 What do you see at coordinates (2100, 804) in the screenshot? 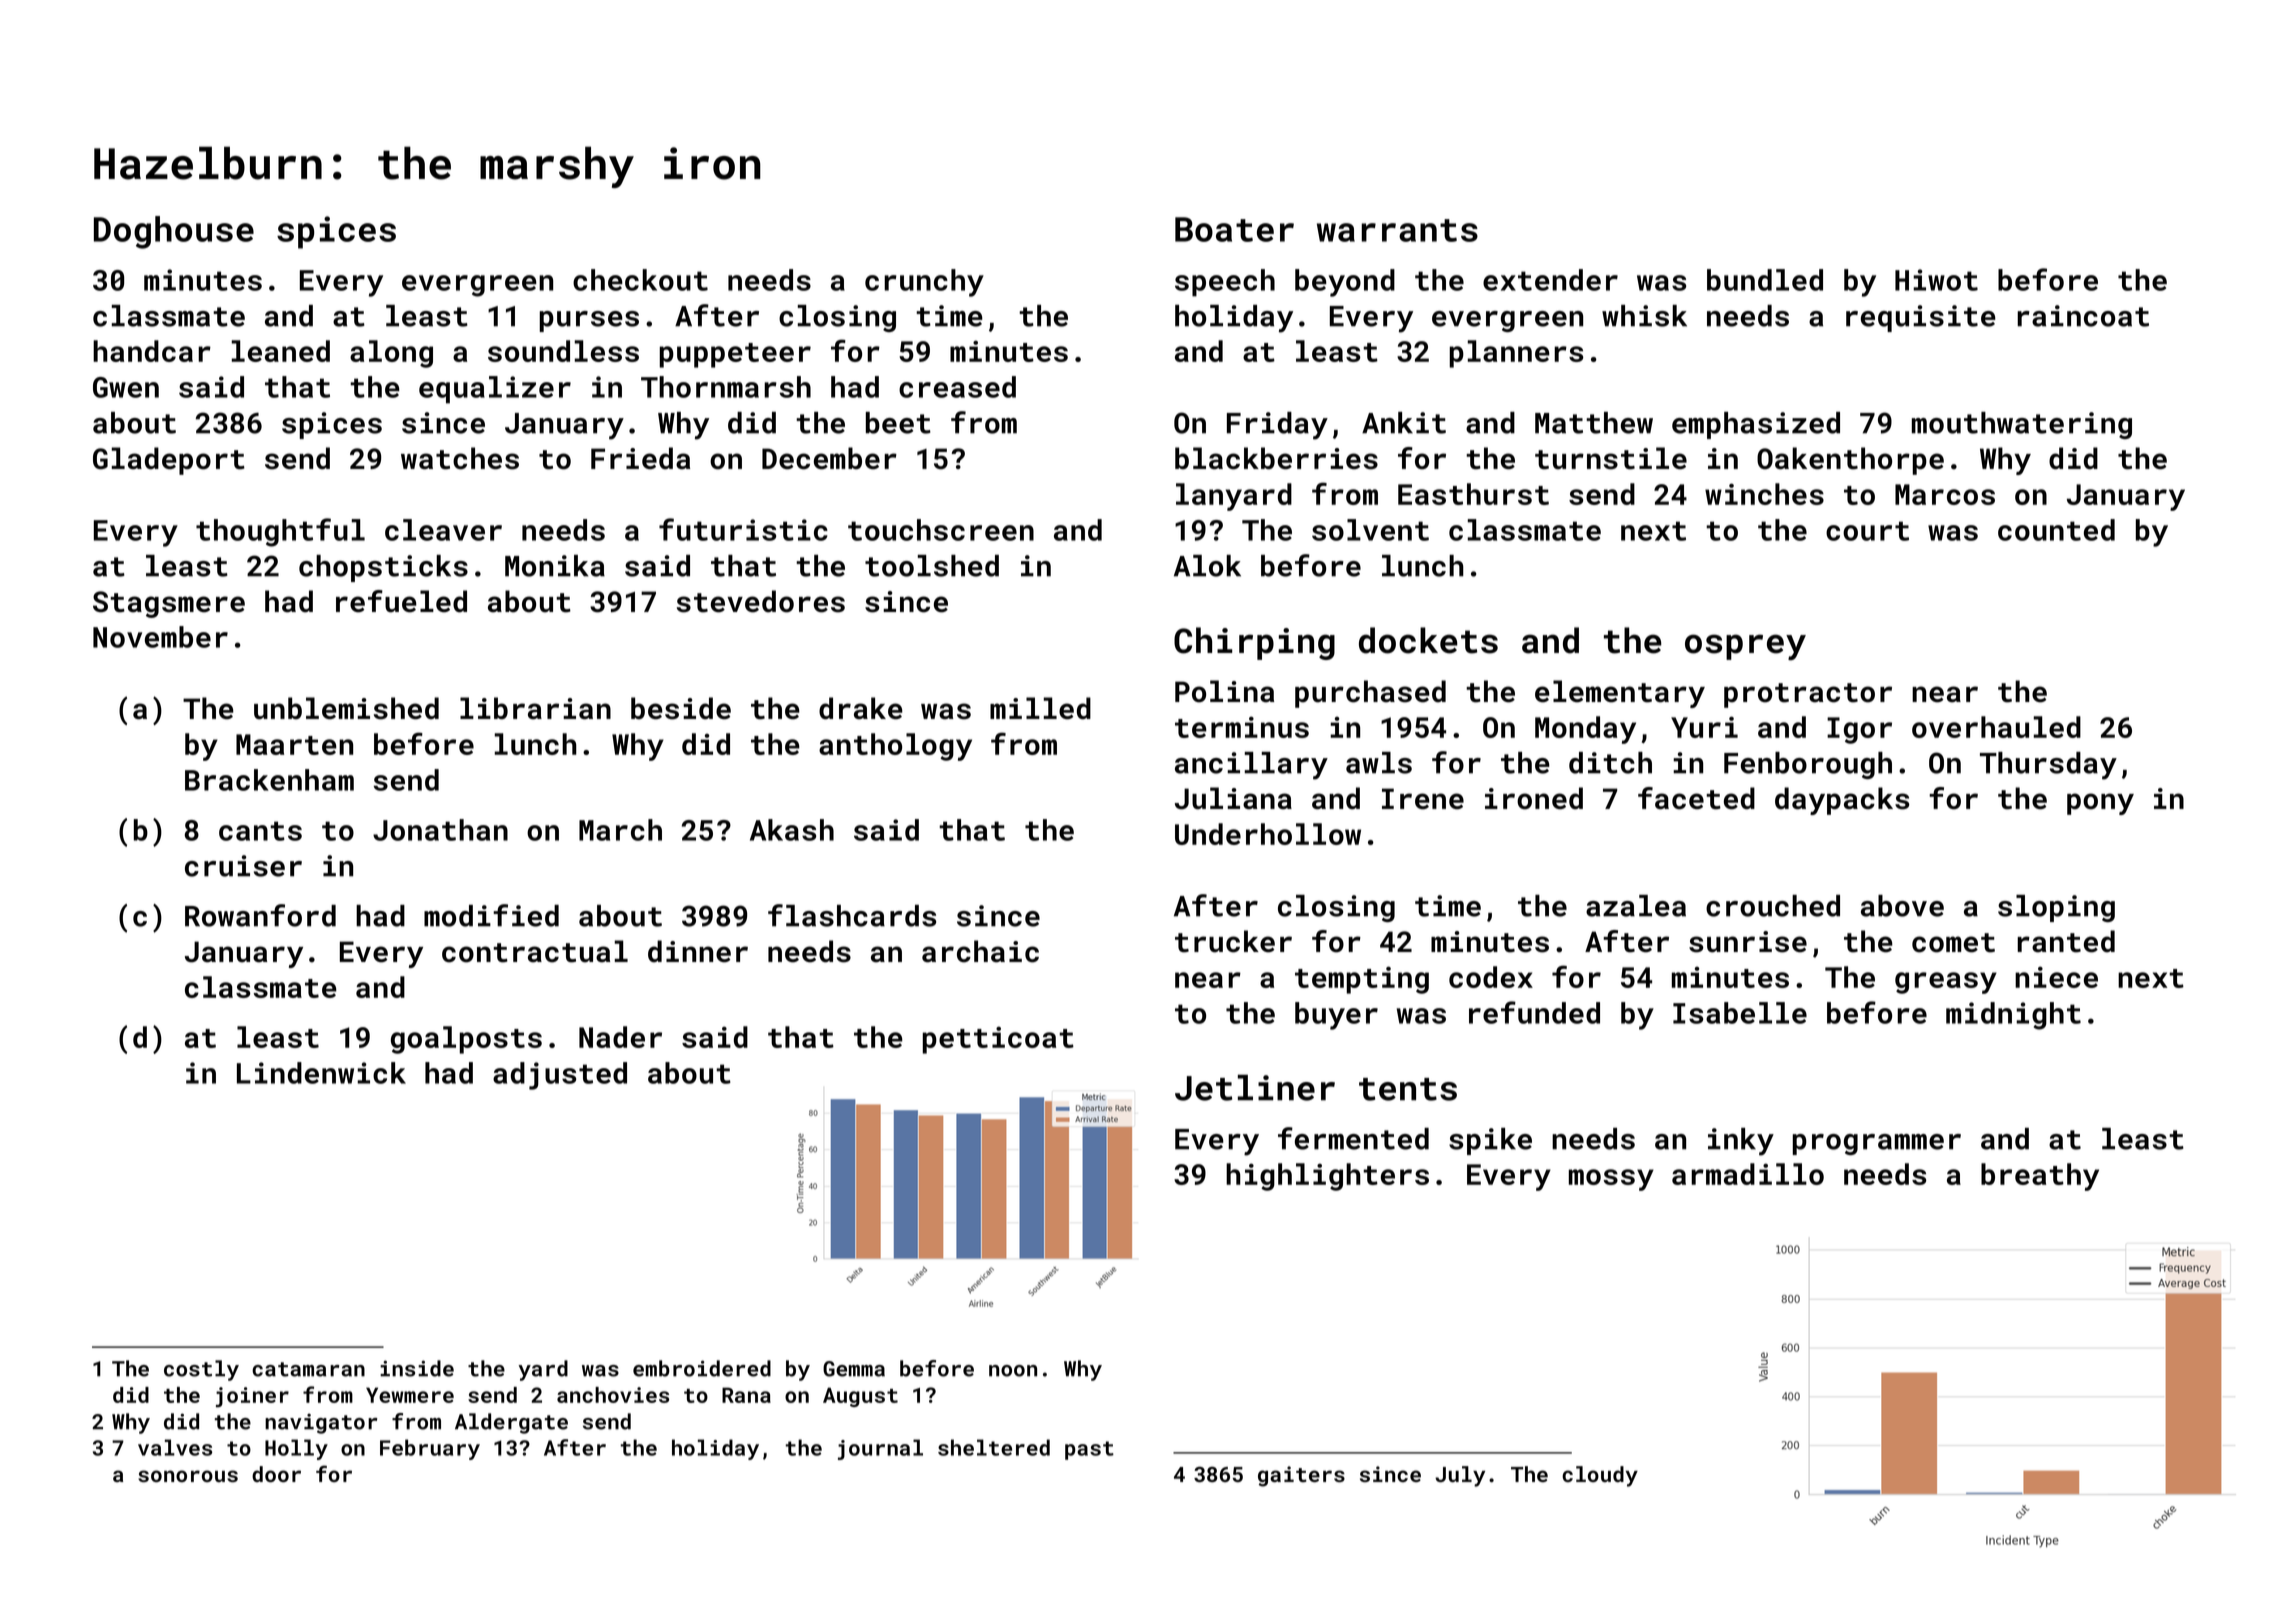
I see `pony` at bounding box center [2100, 804].
